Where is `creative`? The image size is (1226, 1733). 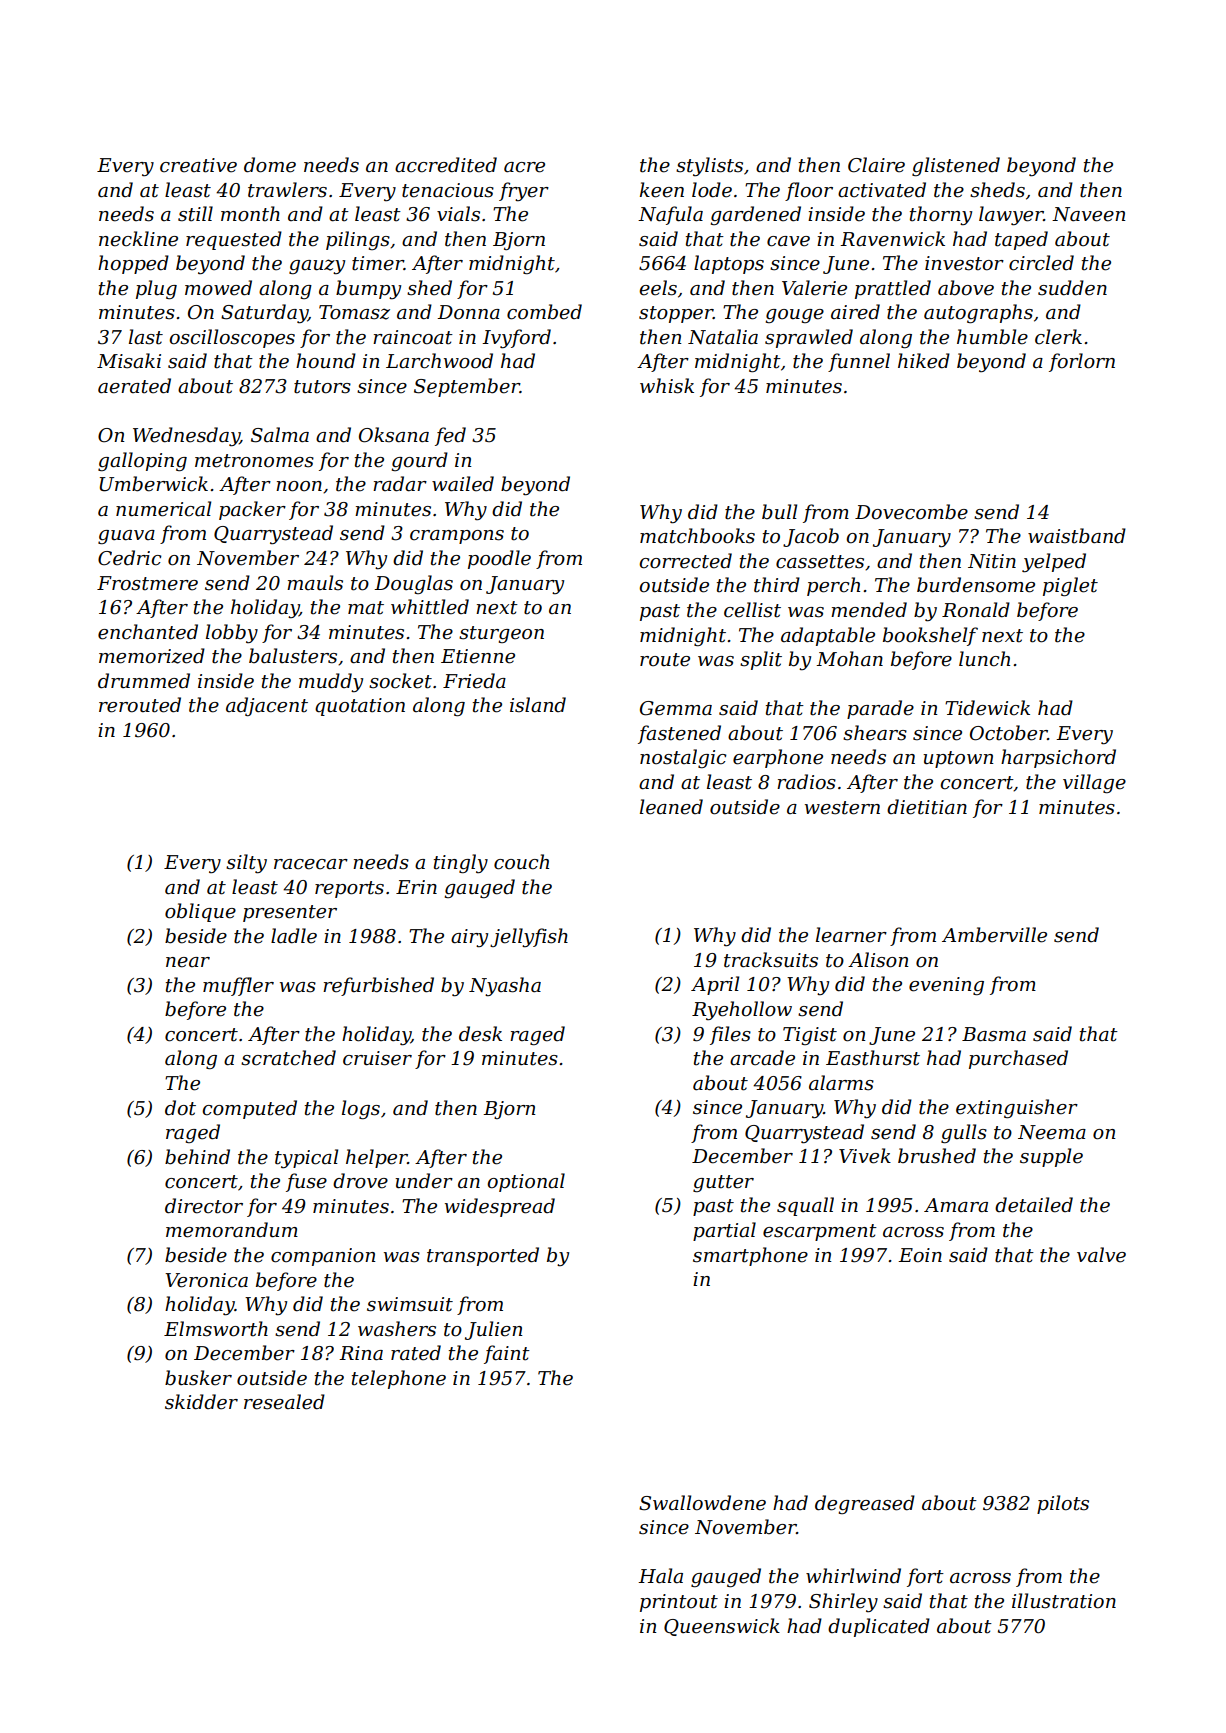
creative is located at coordinates (198, 165).
